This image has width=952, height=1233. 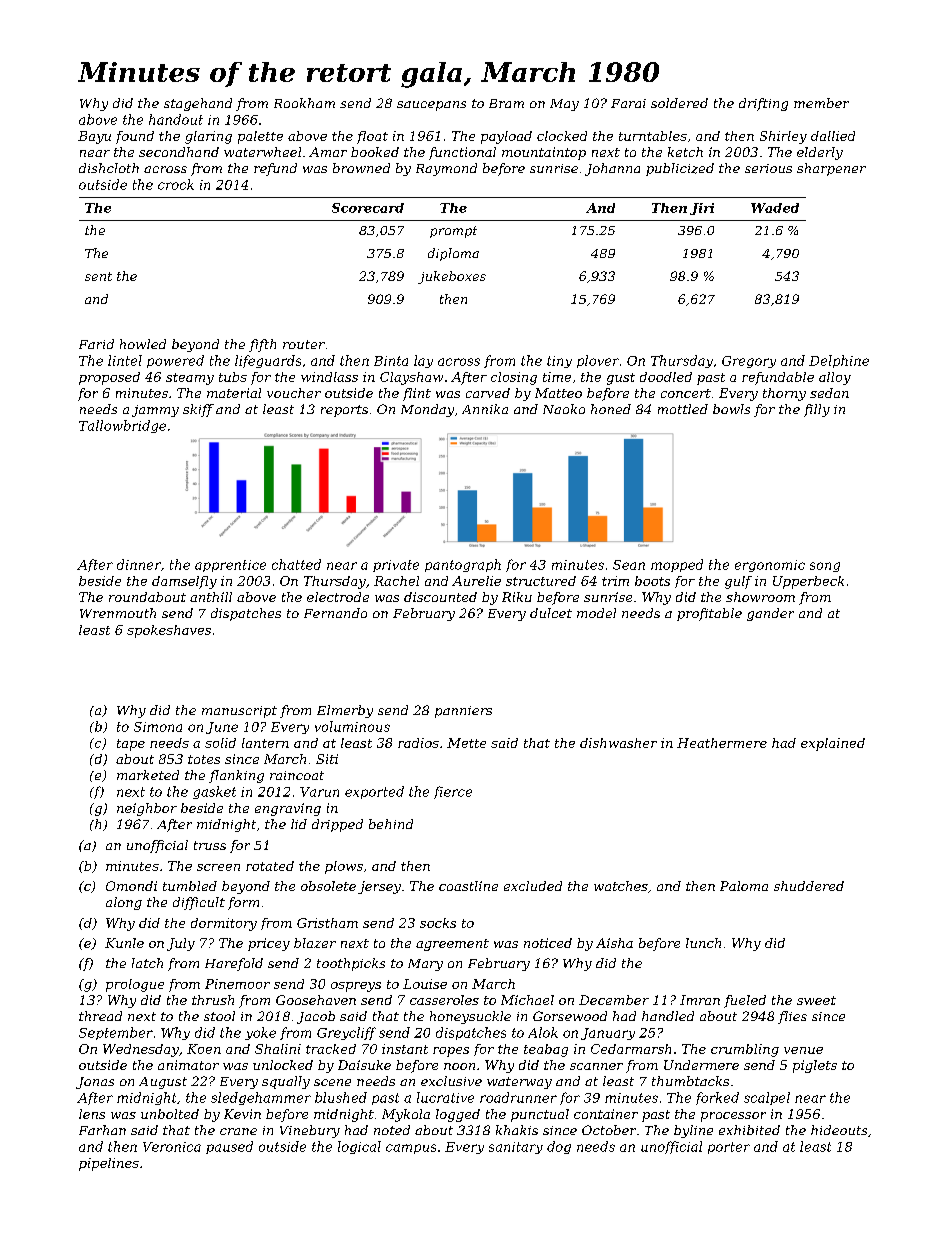 I want to click on Matteo, so click(x=558, y=393).
